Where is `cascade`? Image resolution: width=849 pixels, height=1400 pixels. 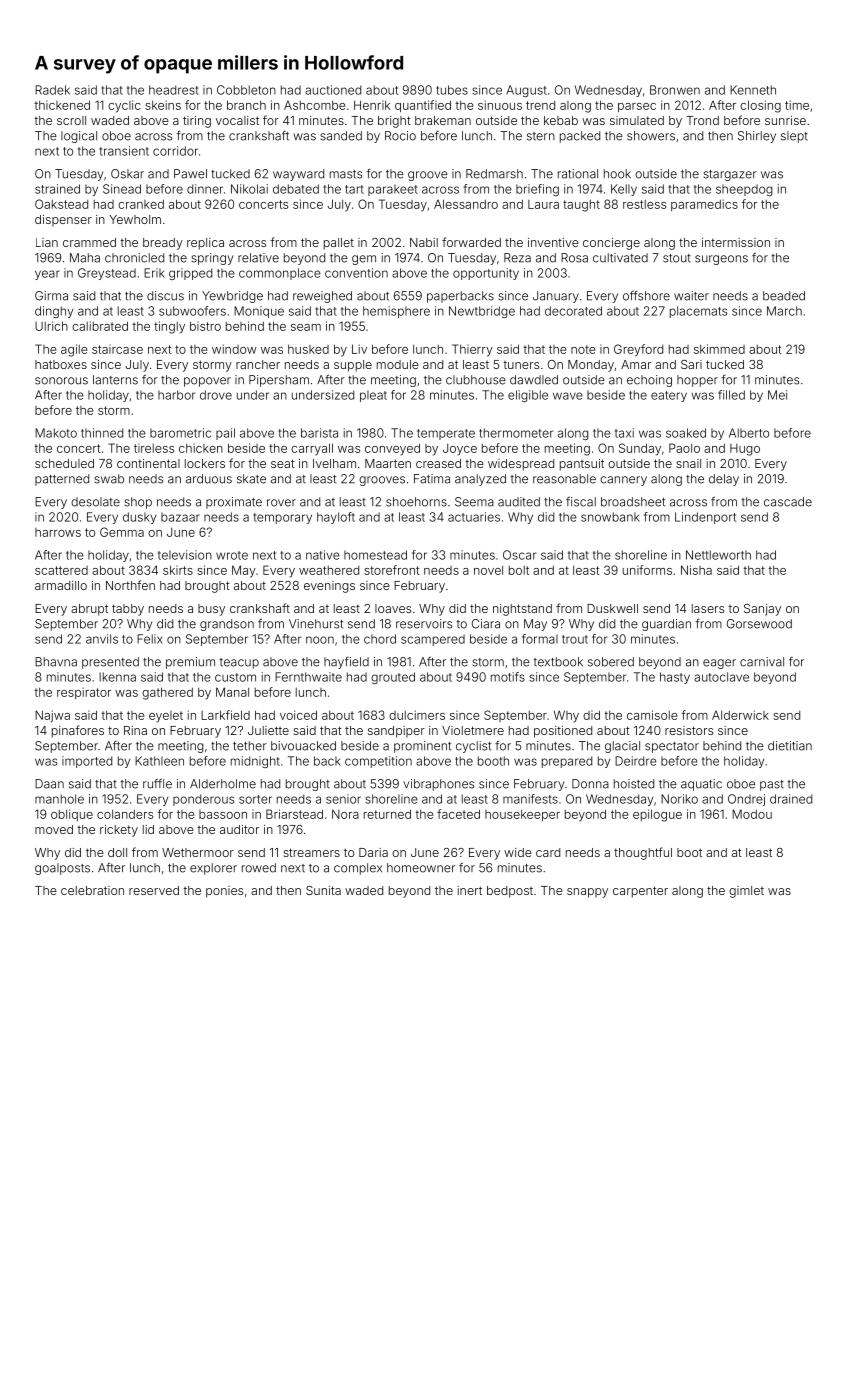 cascade is located at coordinates (788, 502).
